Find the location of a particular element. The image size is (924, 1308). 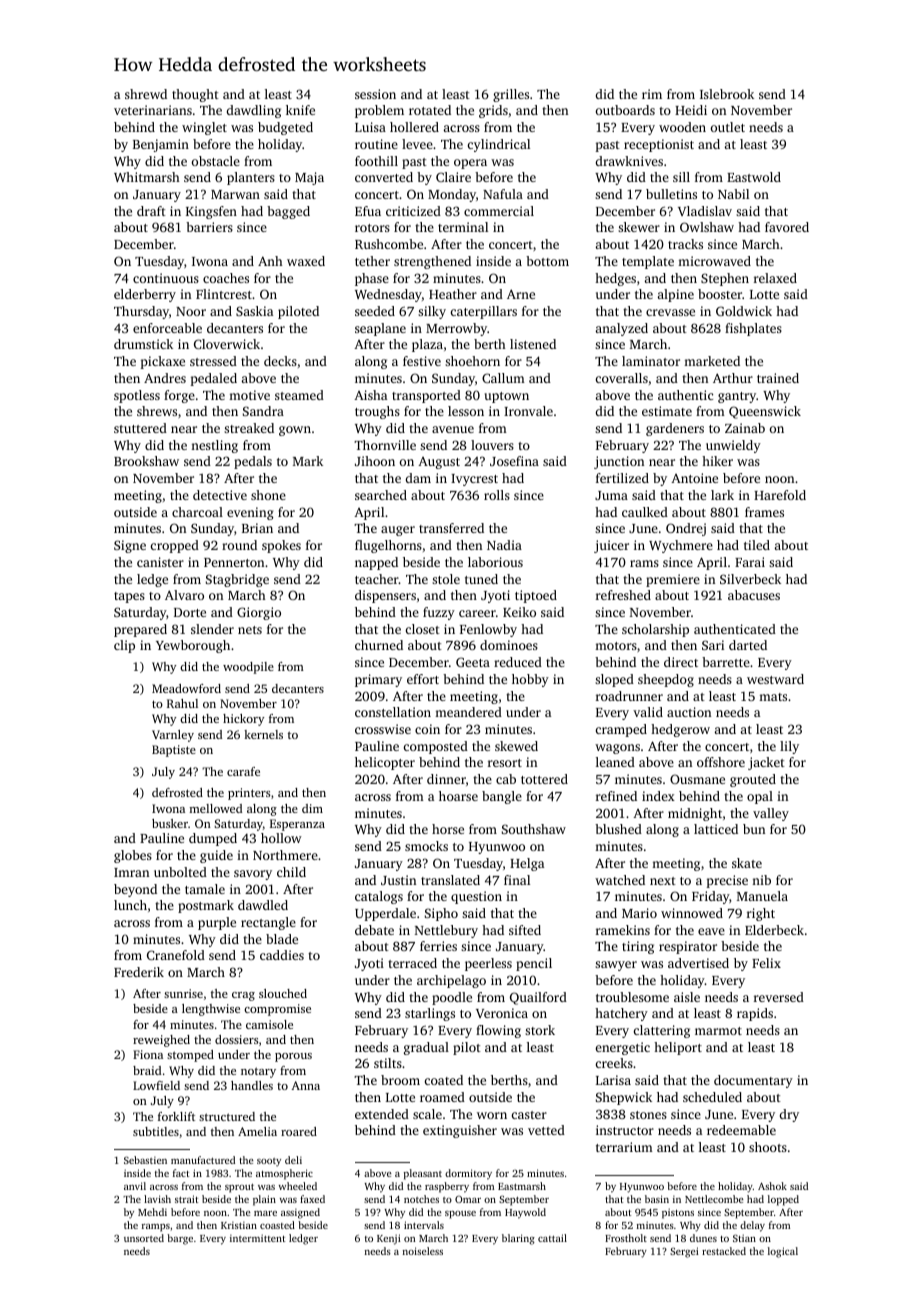

thought is located at coordinates (195, 95).
